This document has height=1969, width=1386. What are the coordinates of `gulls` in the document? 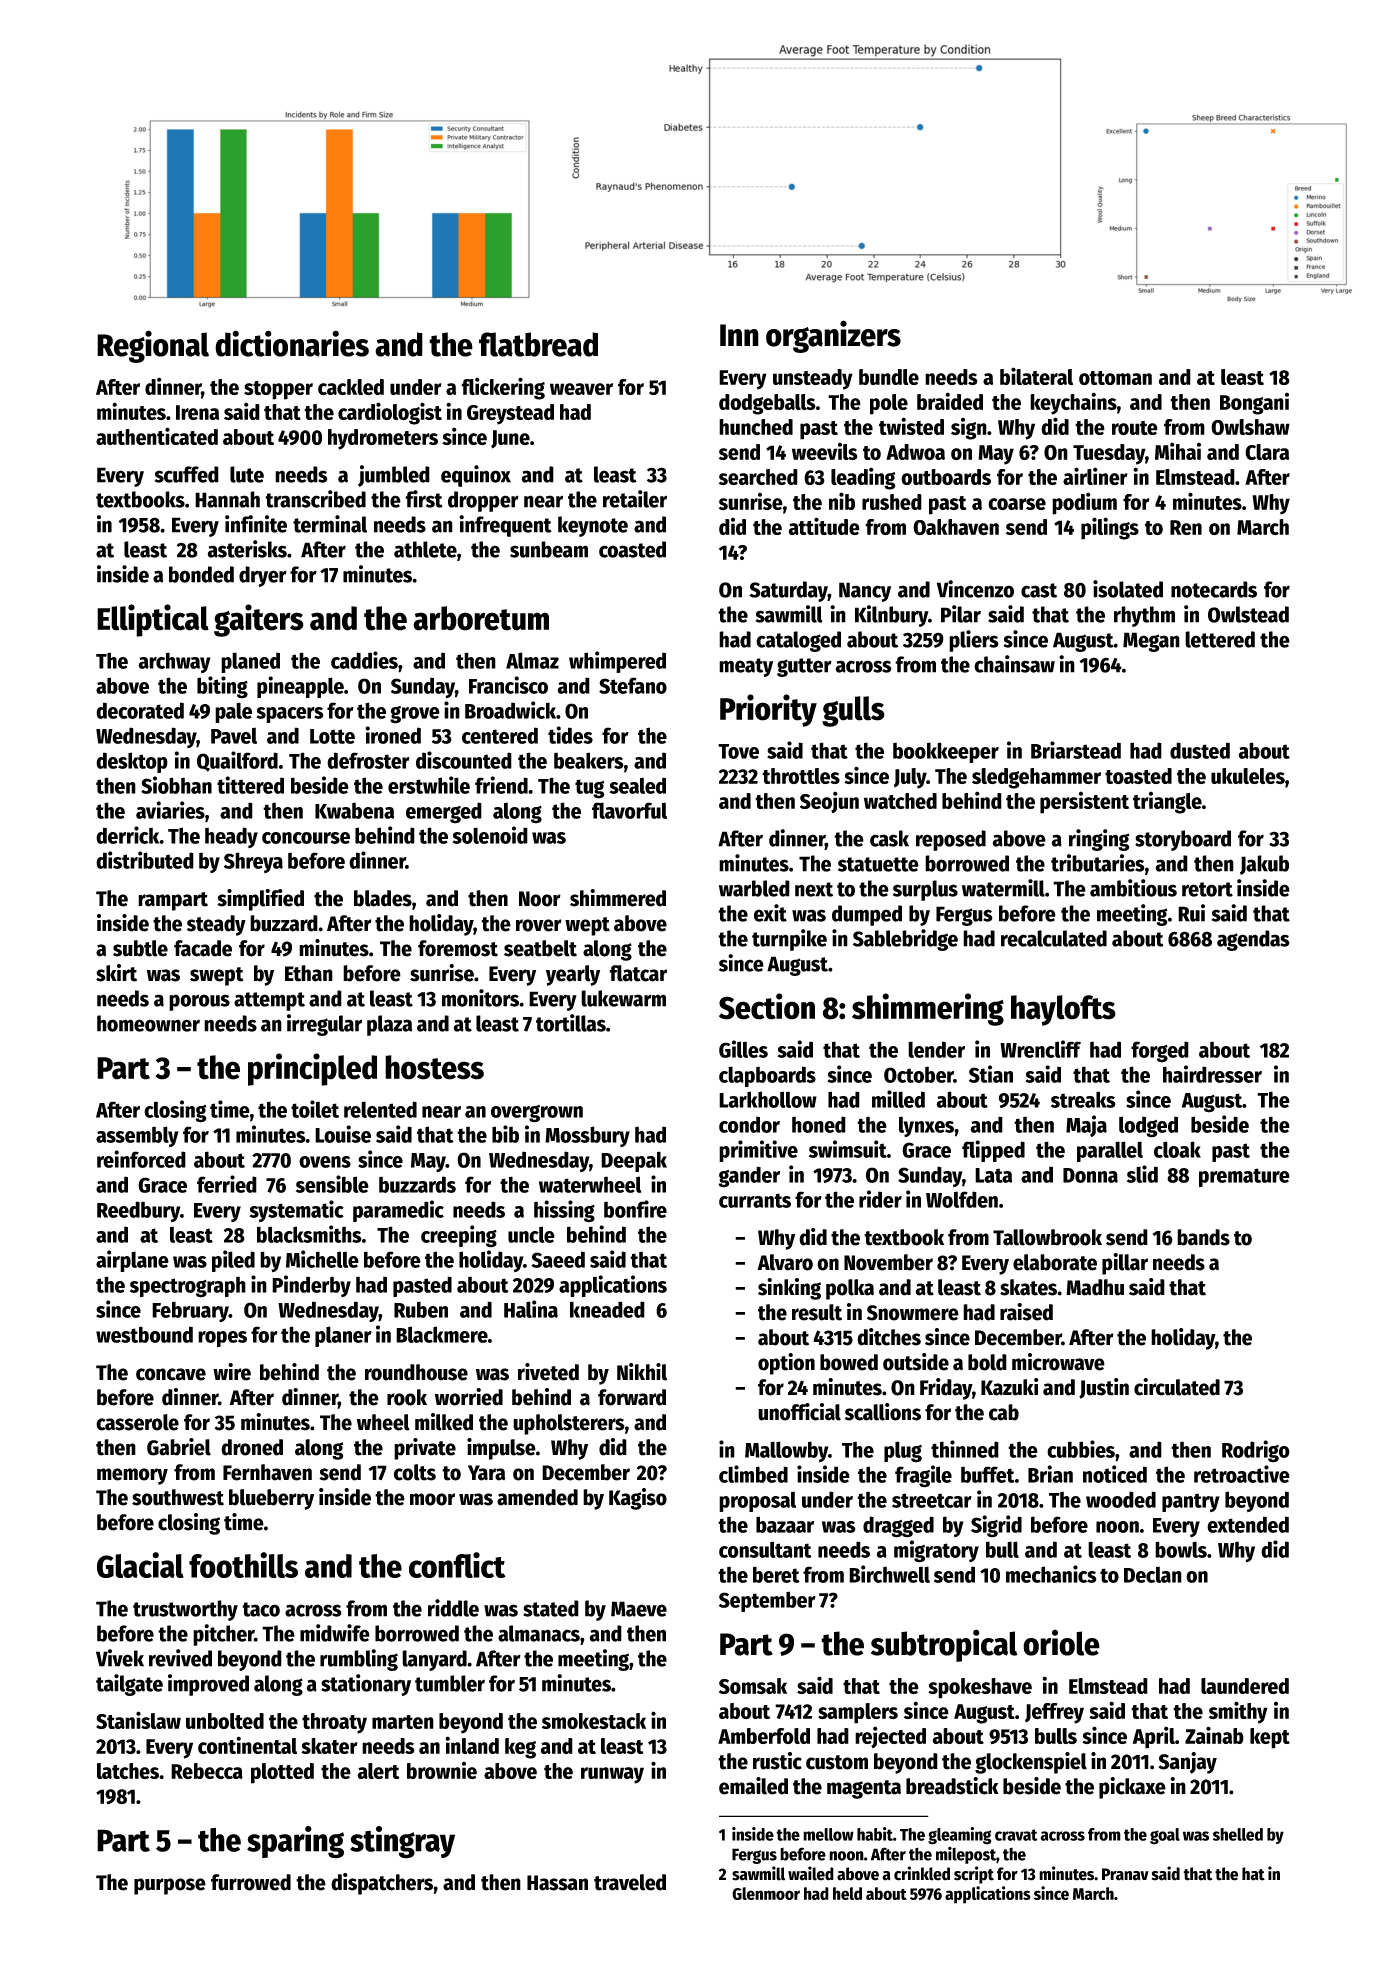 It's located at (853, 711).
